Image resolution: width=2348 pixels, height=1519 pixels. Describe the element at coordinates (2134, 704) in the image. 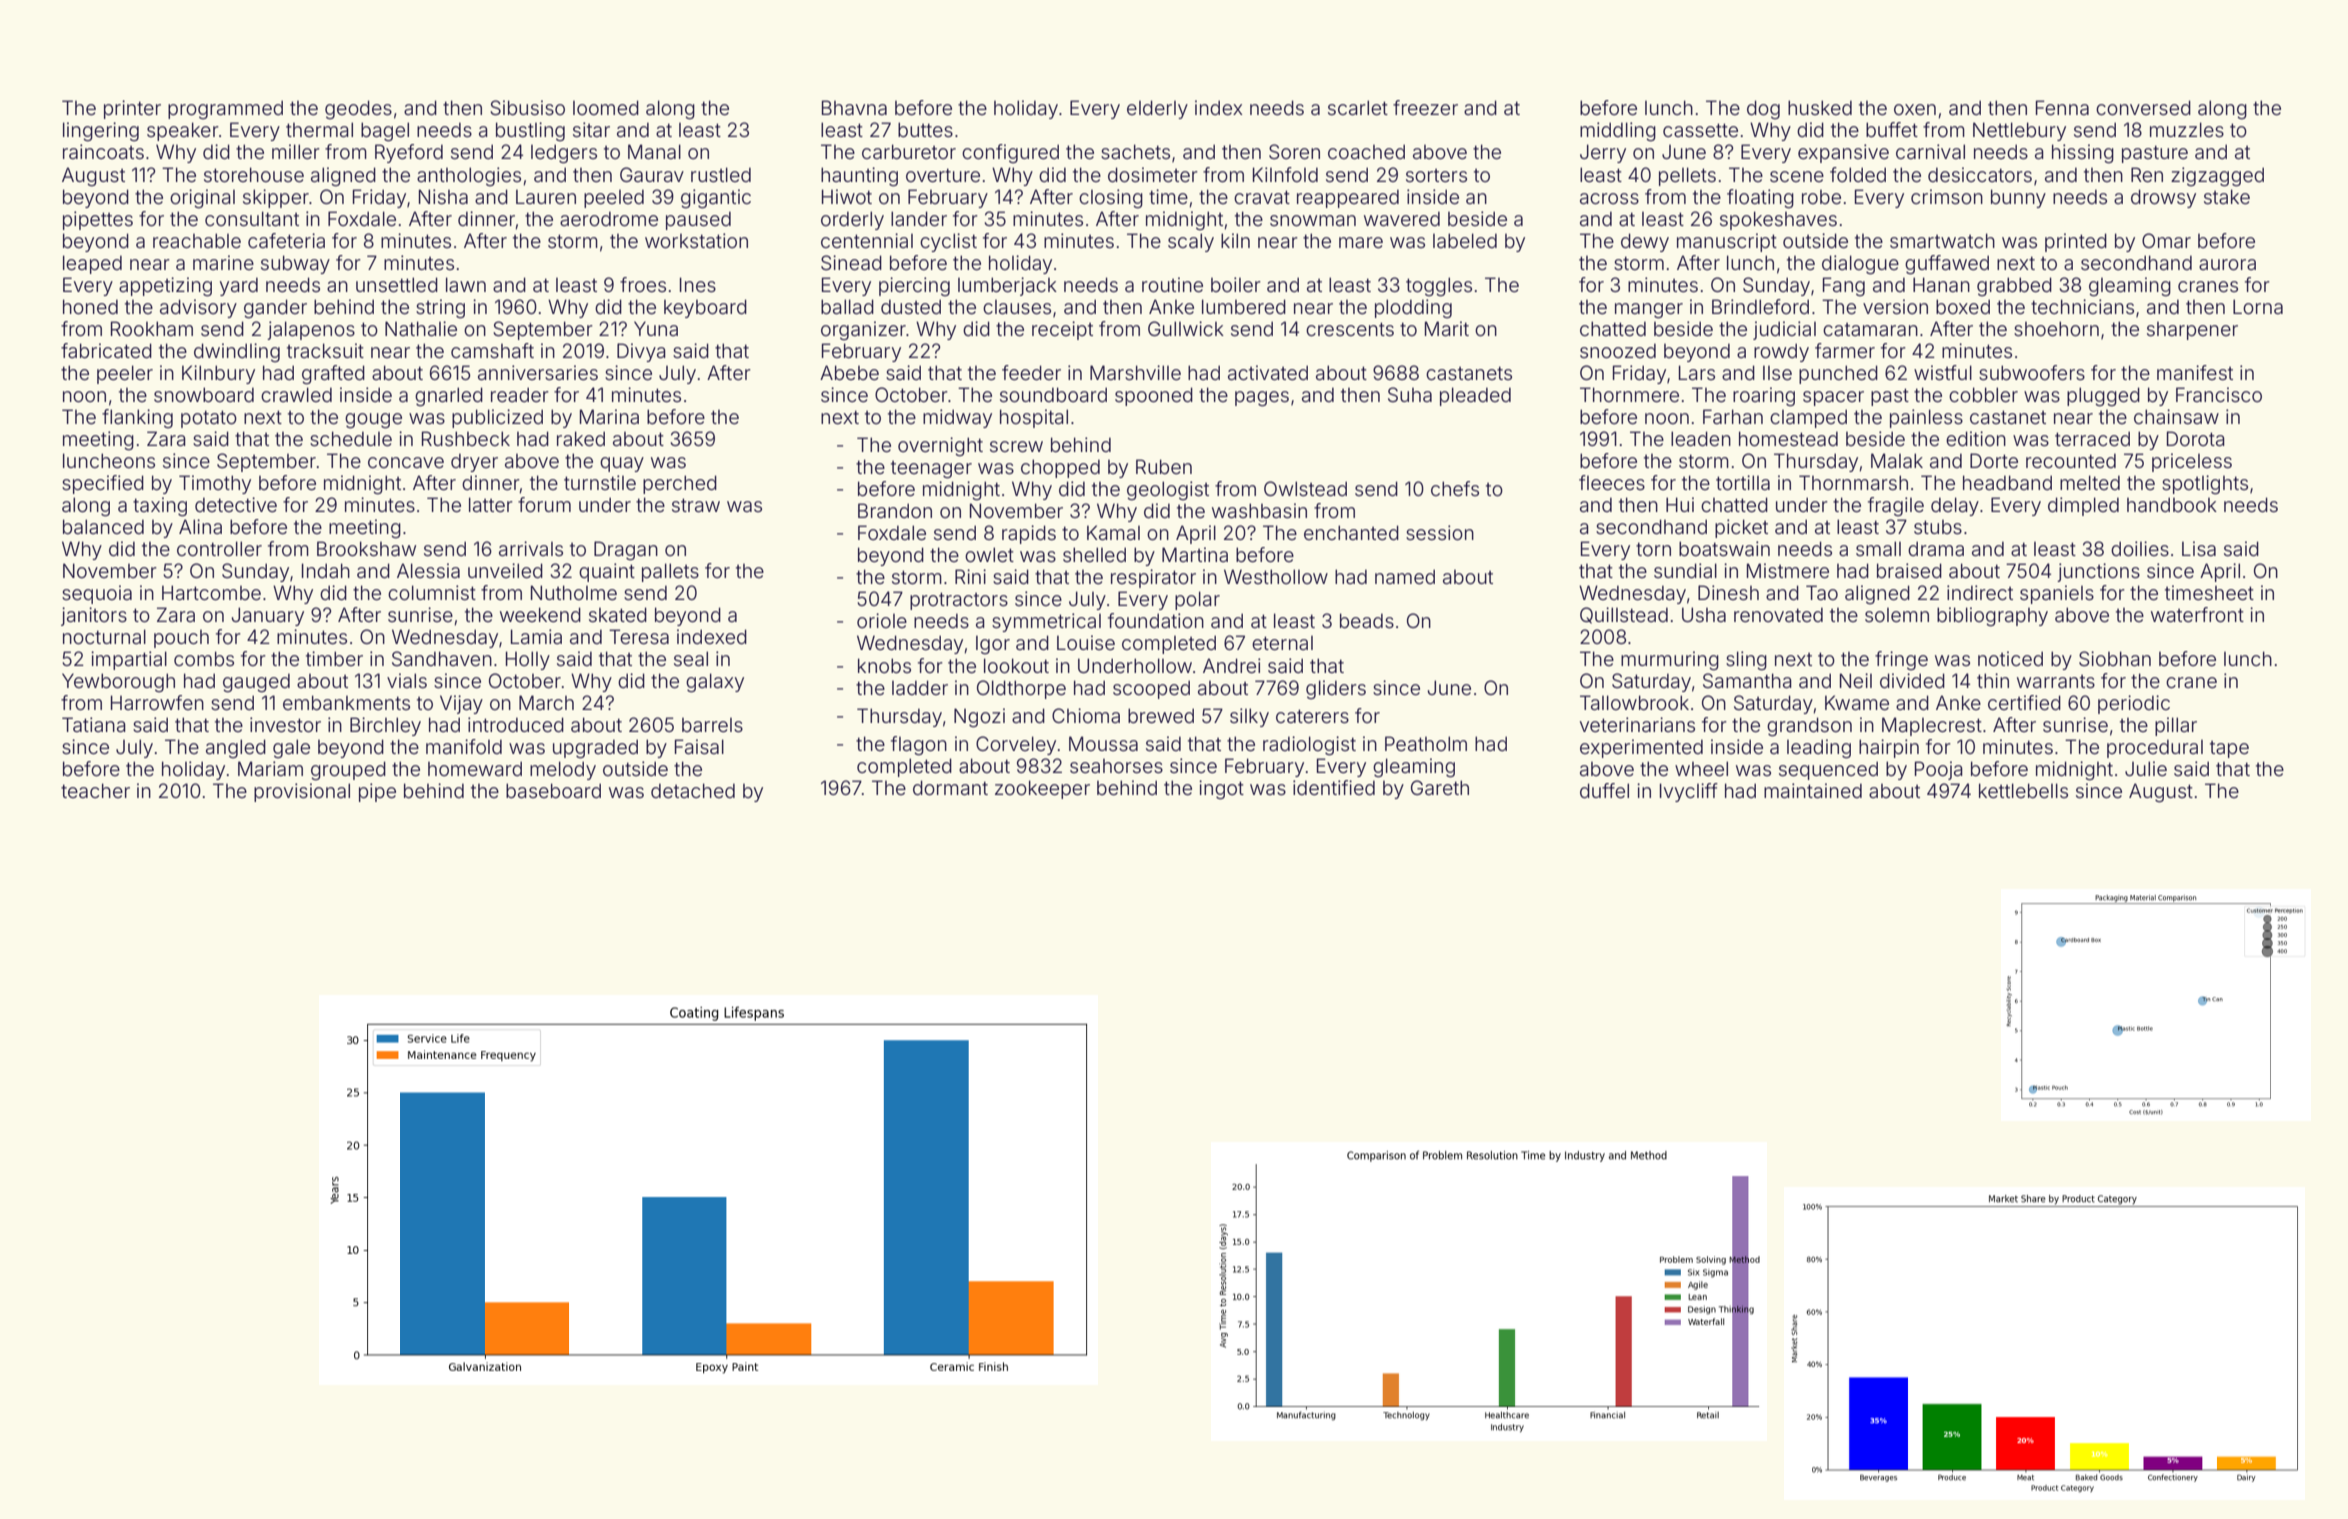

I see `periodic` at that location.
